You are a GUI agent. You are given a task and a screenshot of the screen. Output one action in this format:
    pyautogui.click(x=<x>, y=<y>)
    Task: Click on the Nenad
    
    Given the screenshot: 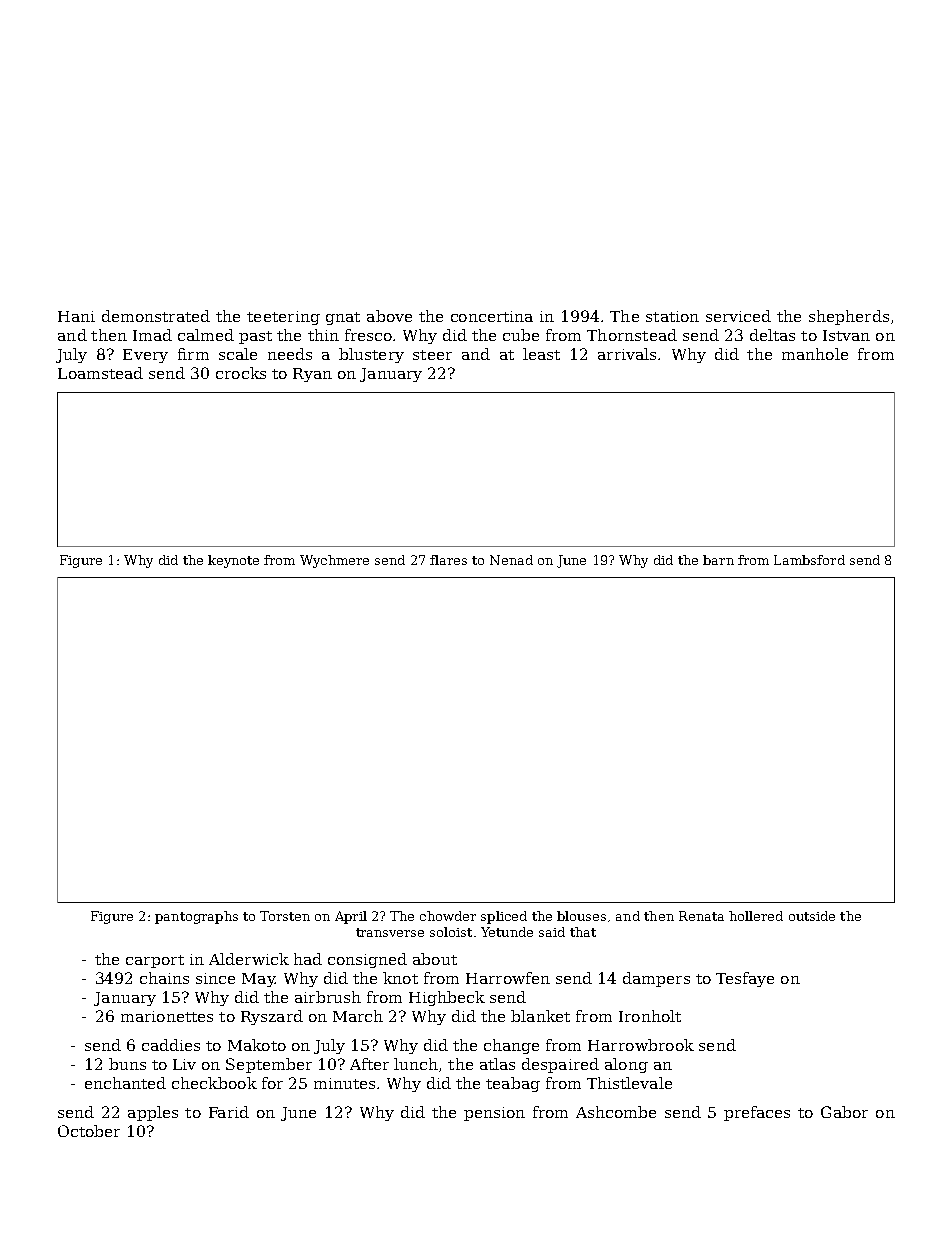 What is the action you would take?
    pyautogui.click(x=511, y=560)
